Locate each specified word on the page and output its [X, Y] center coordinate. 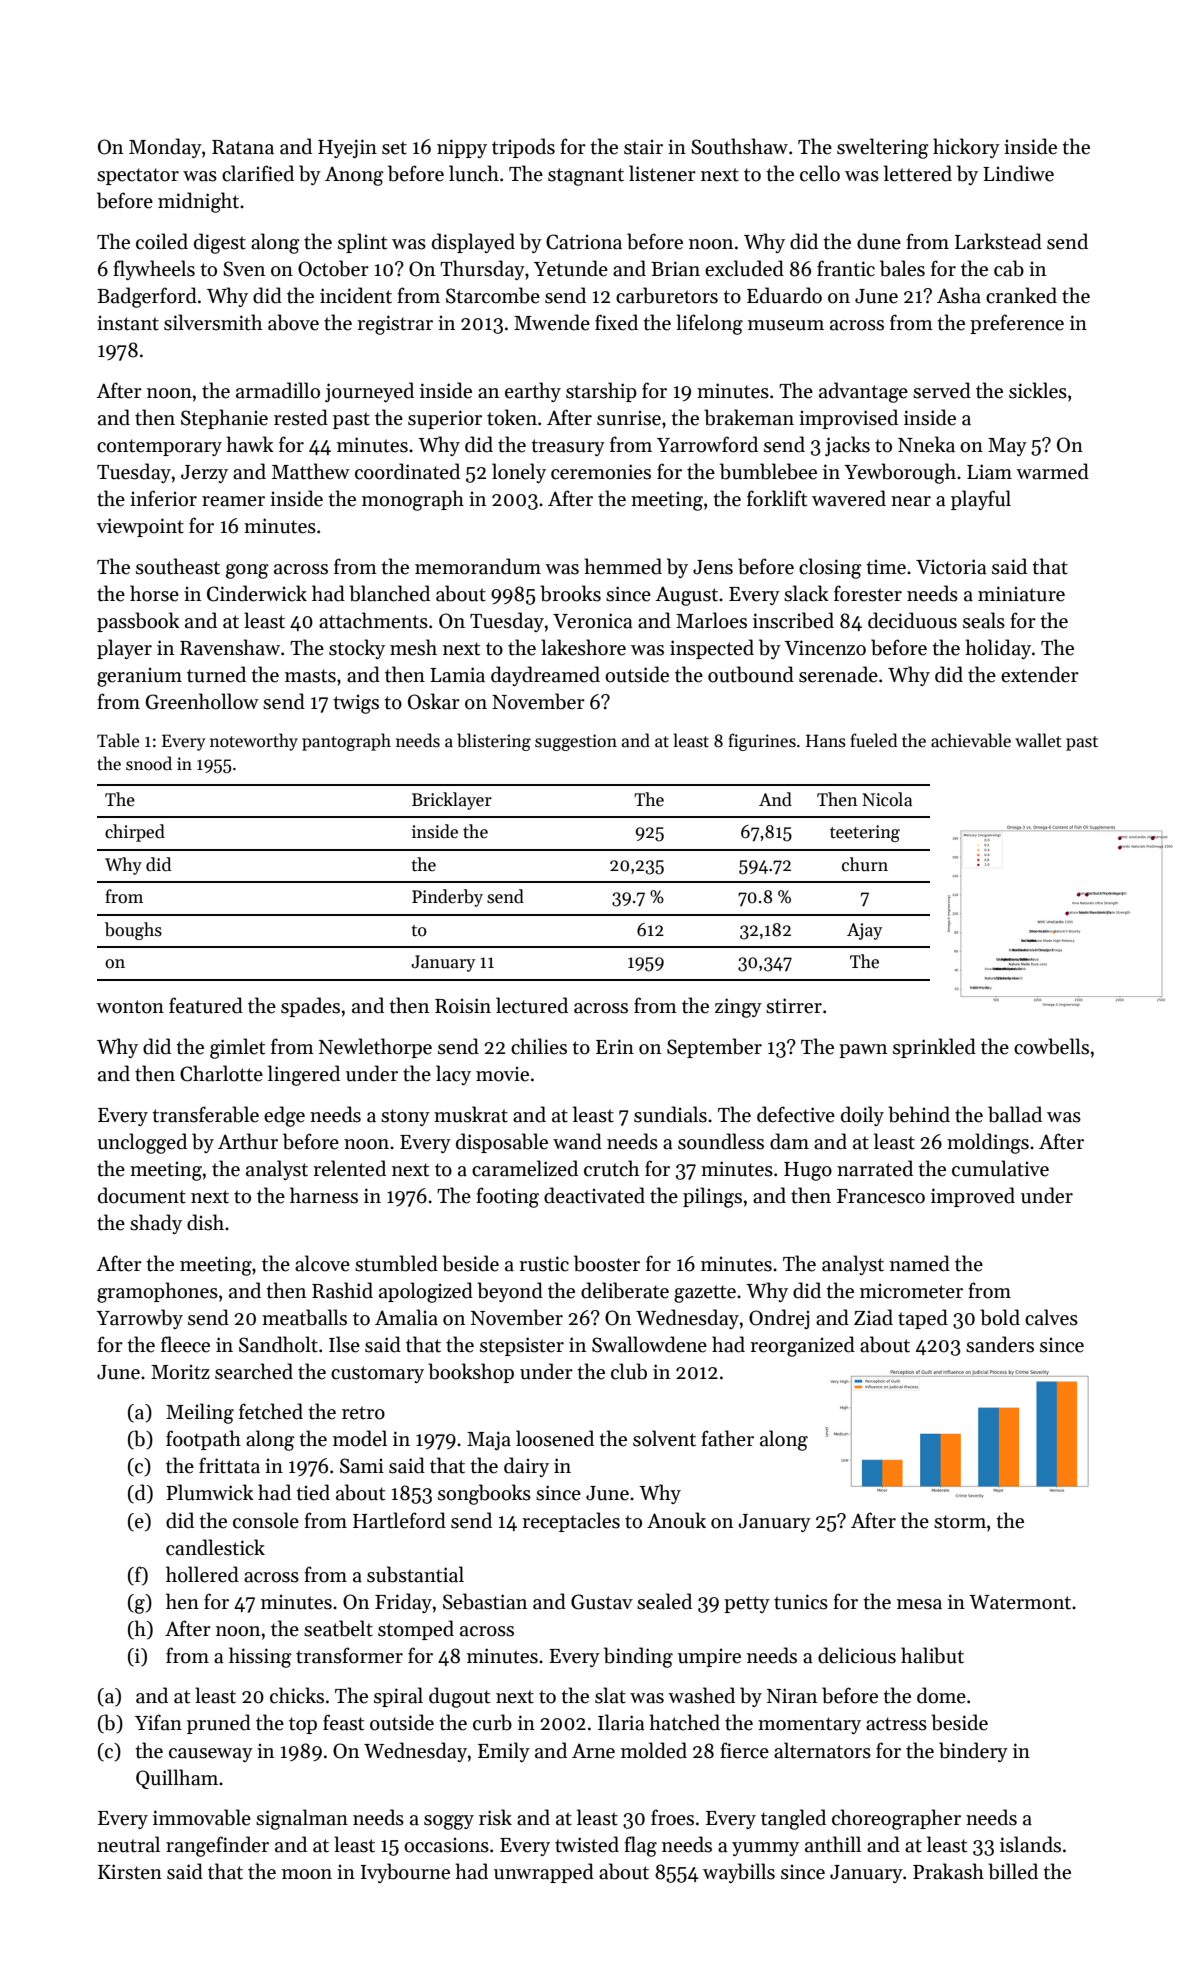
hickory [966, 148]
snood [149, 763]
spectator [138, 176]
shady [156, 1224]
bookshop [471, 1373]
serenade [838, 674]
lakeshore [583, 647]
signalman [302, 1819]
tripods [523, 148]
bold [1000, 1317]
